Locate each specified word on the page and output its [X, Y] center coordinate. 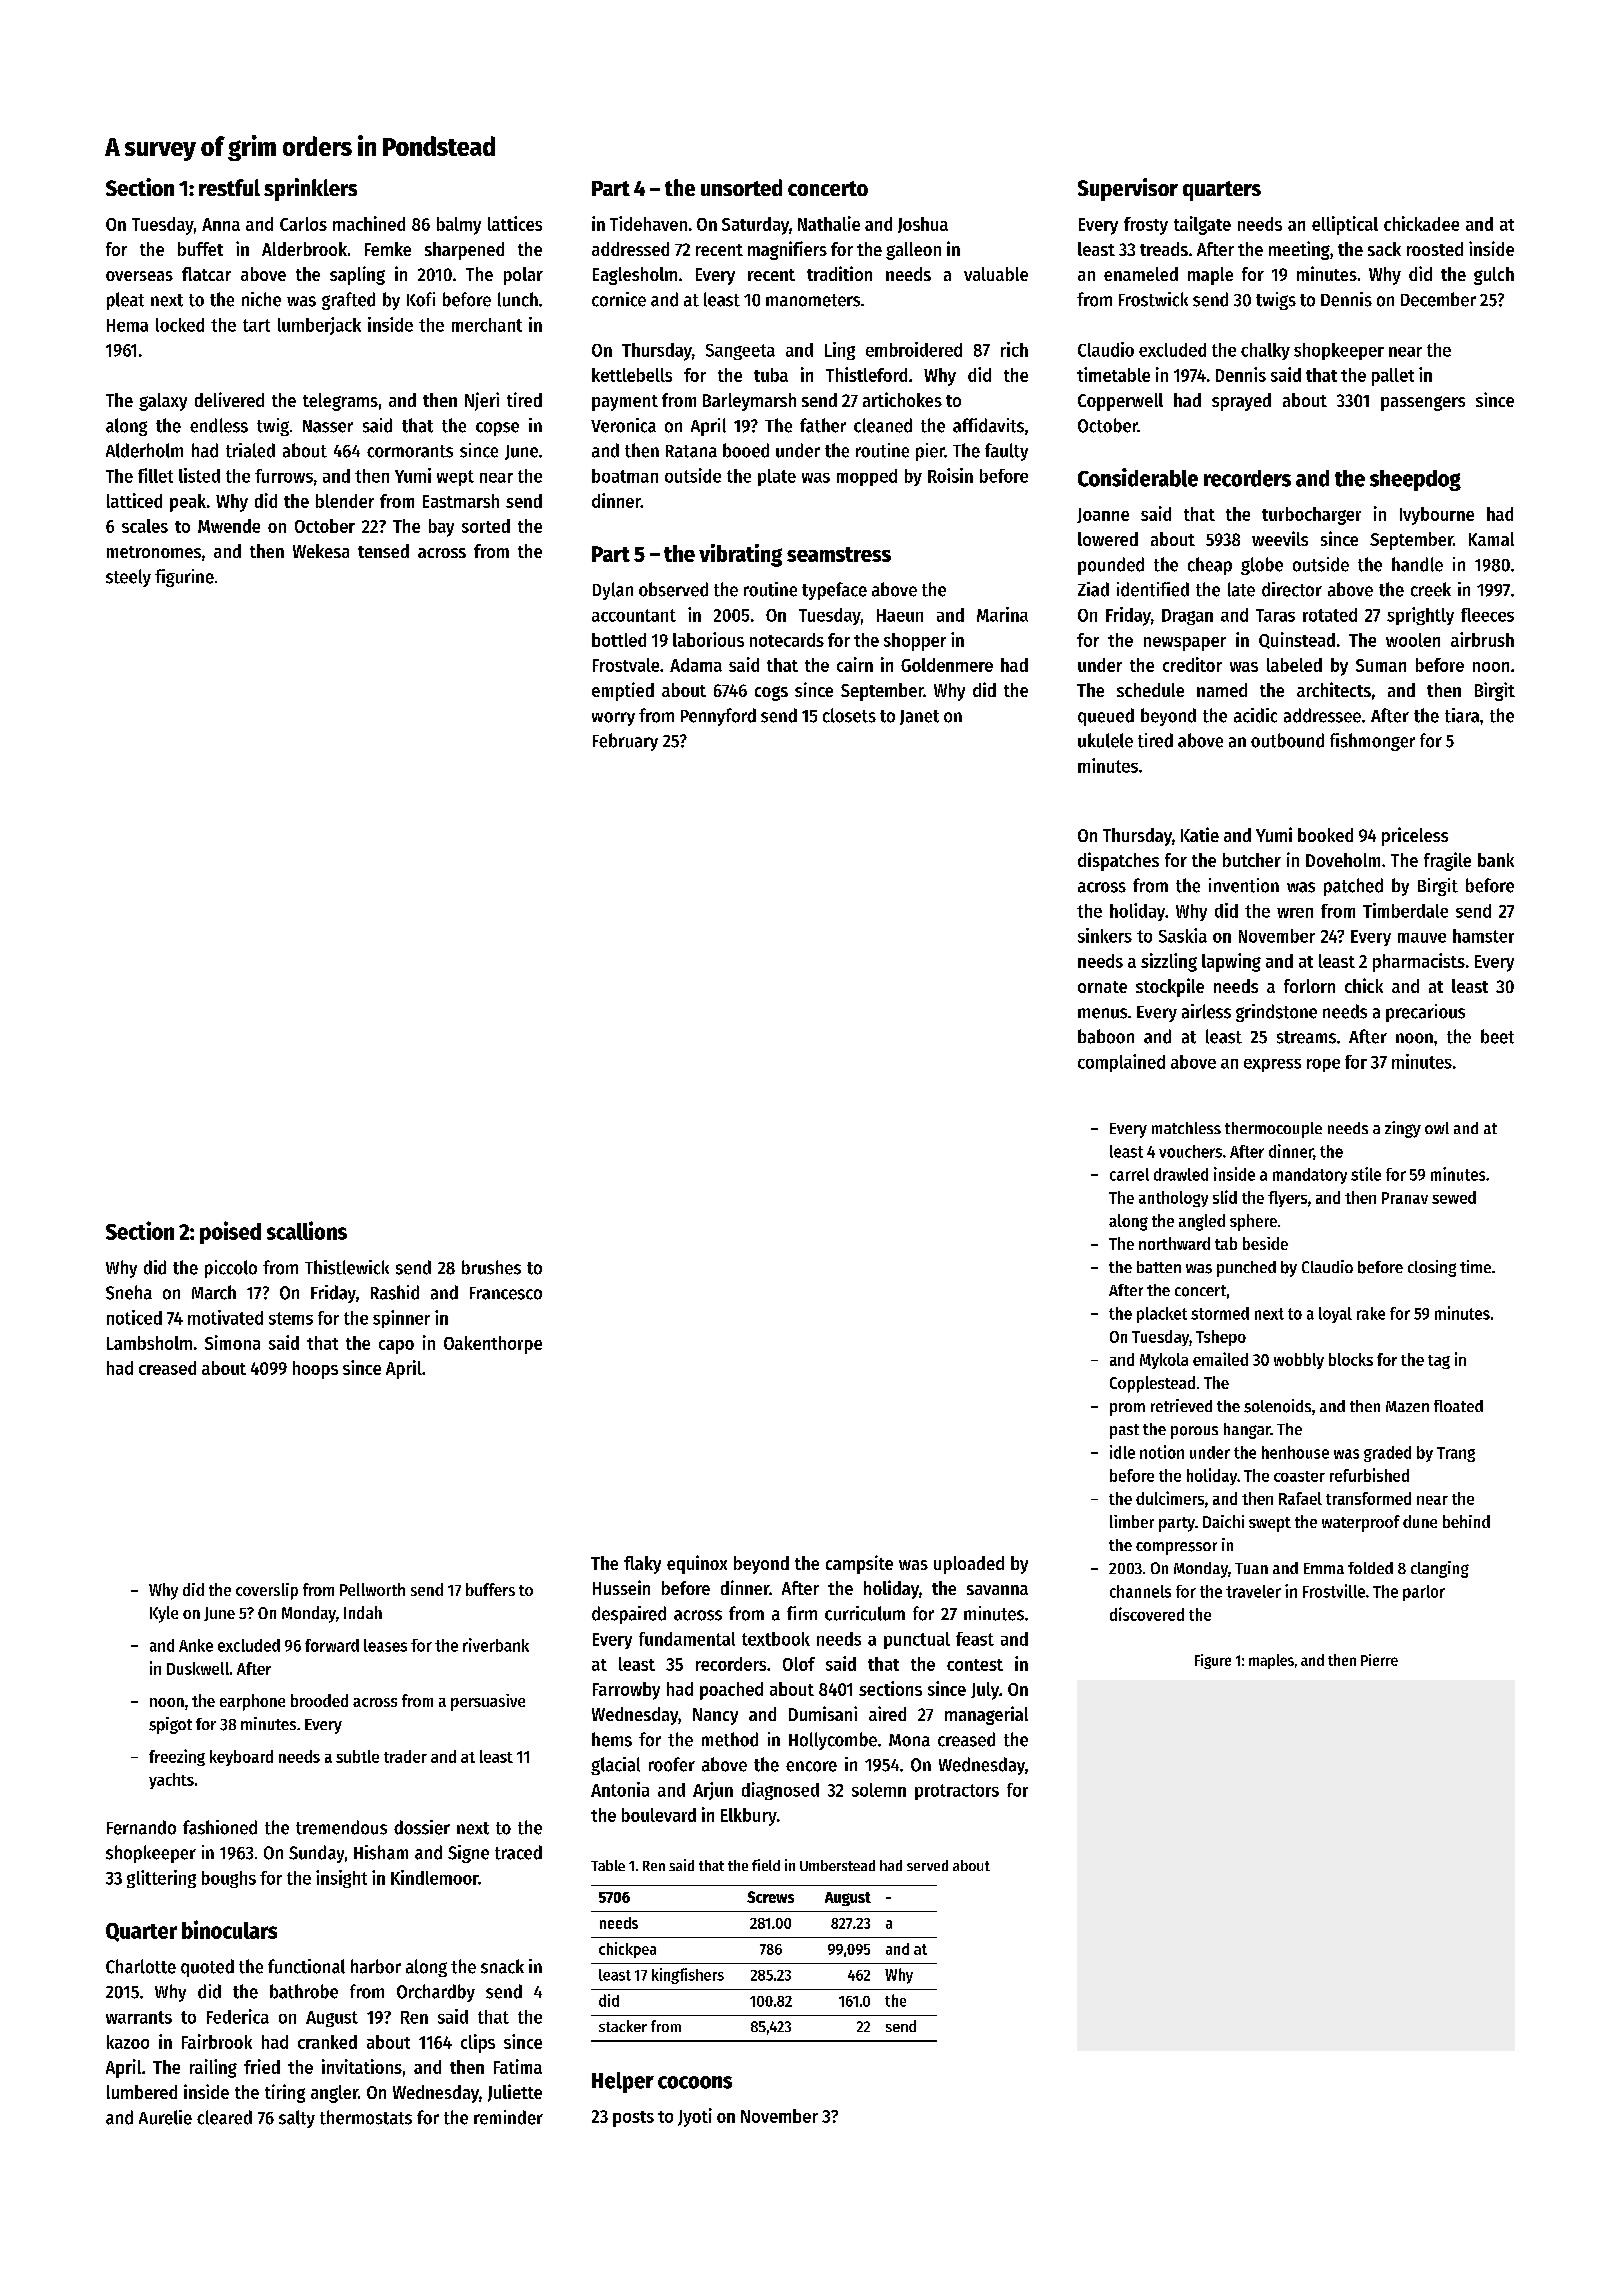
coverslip [267, 1591]
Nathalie [829, 223]
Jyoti [695, 2117]
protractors [957, 1792]
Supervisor [1128, 189]
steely [128, 578]
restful [229, 187]
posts [633, 2119]
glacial [615, 1766]
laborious [708, 639]
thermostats [366, 2117]
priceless [1415, 836]
